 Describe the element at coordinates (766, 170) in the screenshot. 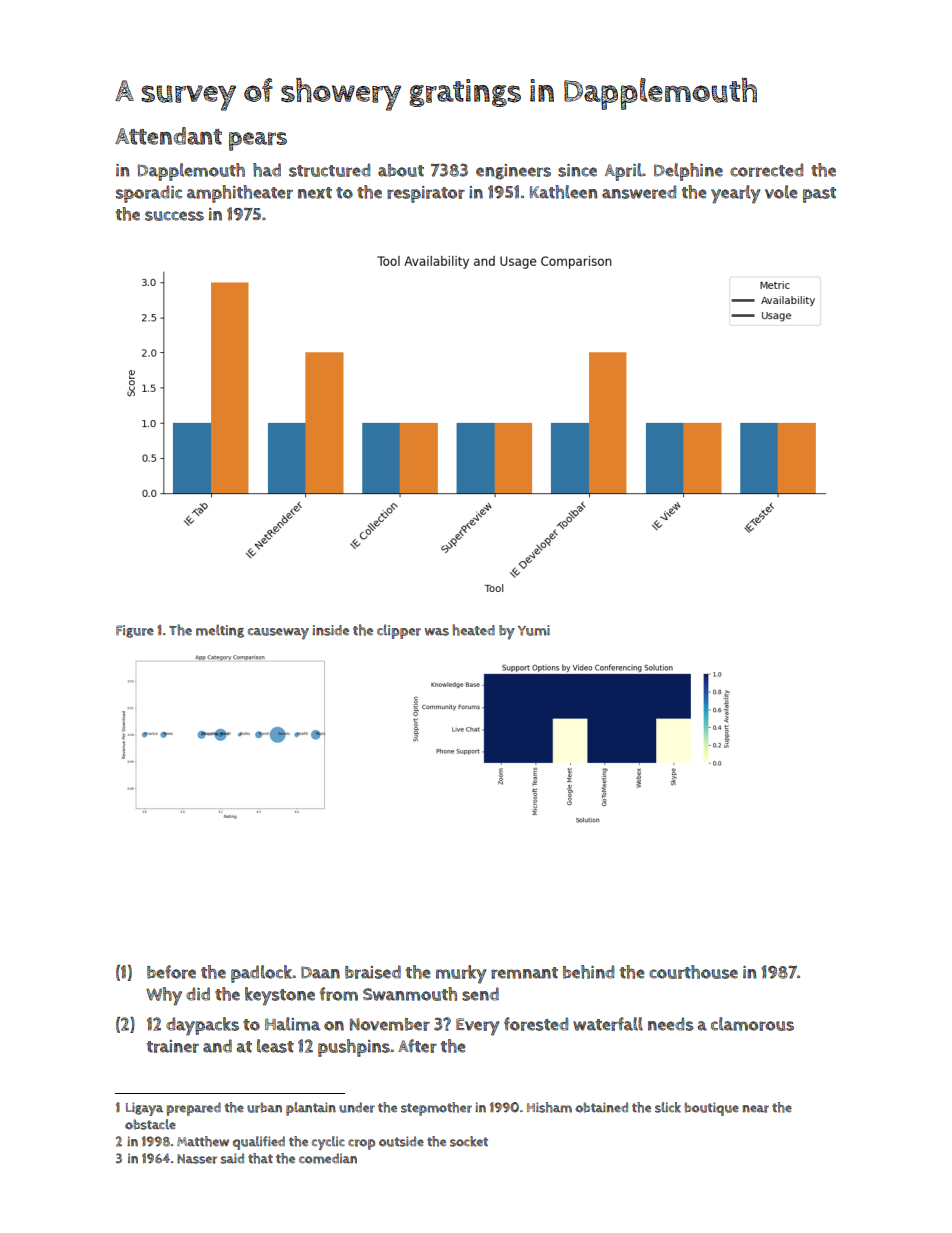

I see `corrected` at that location.
